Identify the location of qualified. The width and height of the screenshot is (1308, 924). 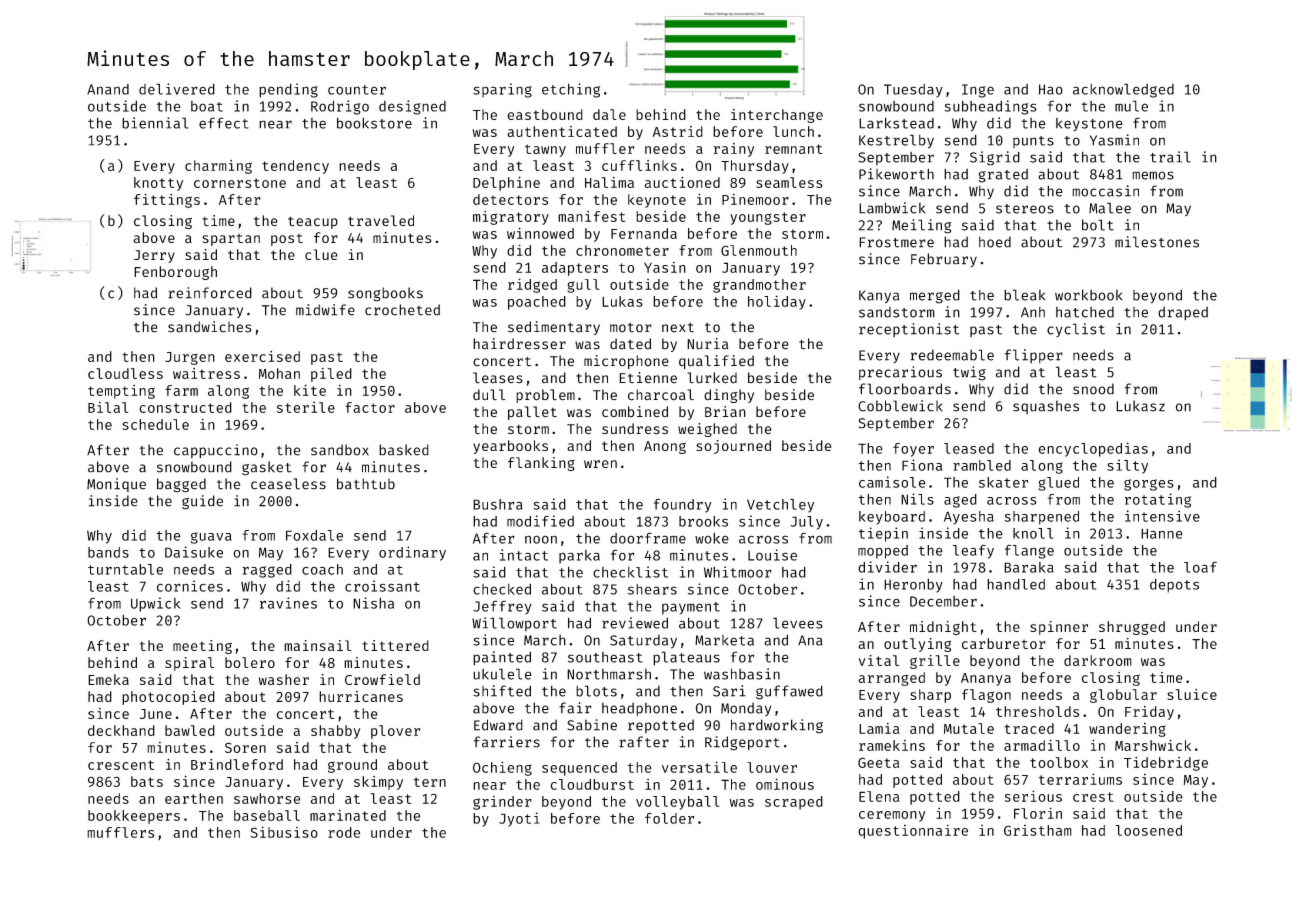
(716, 362).
